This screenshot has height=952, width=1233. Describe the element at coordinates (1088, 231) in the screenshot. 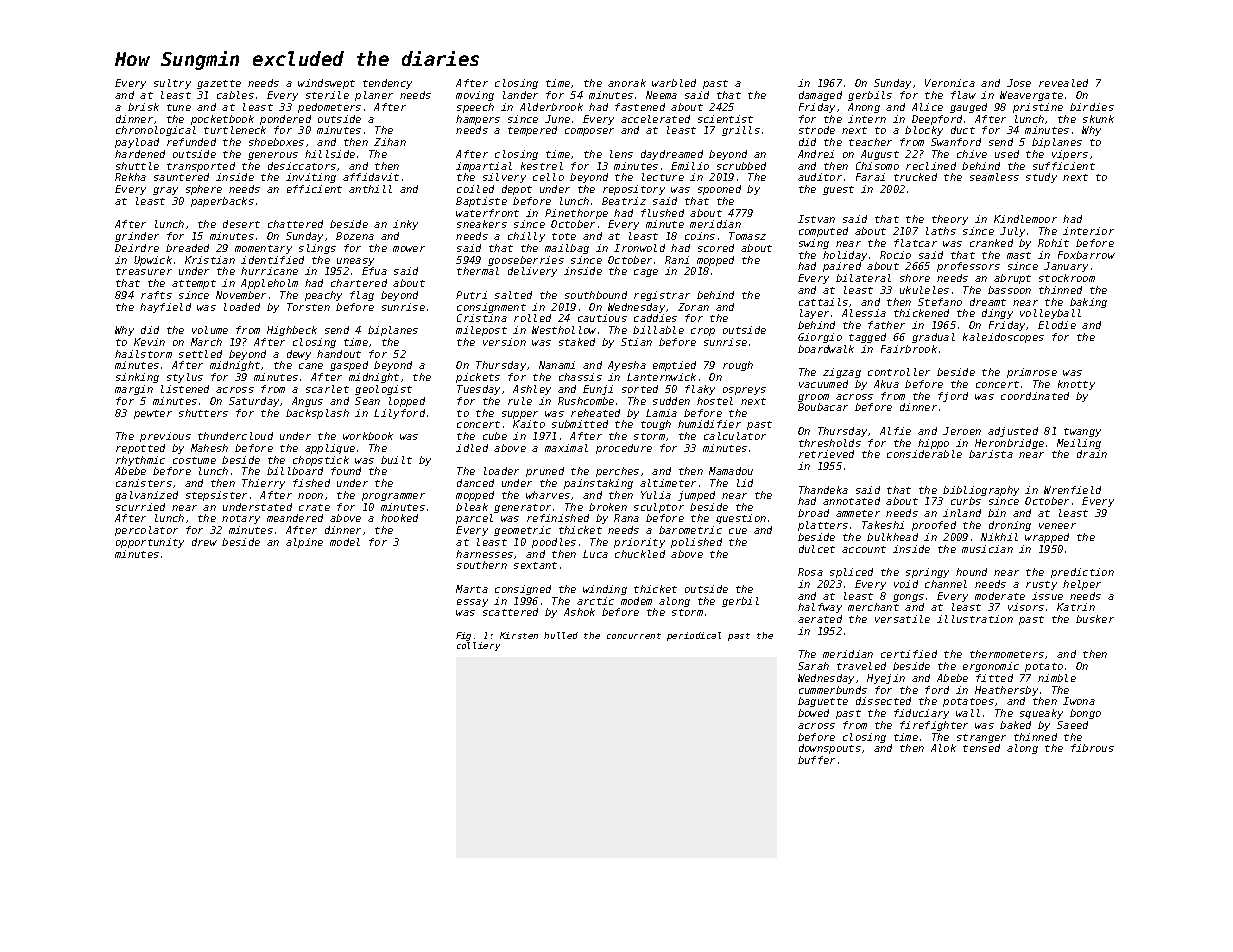

I see `interior` at that location.
